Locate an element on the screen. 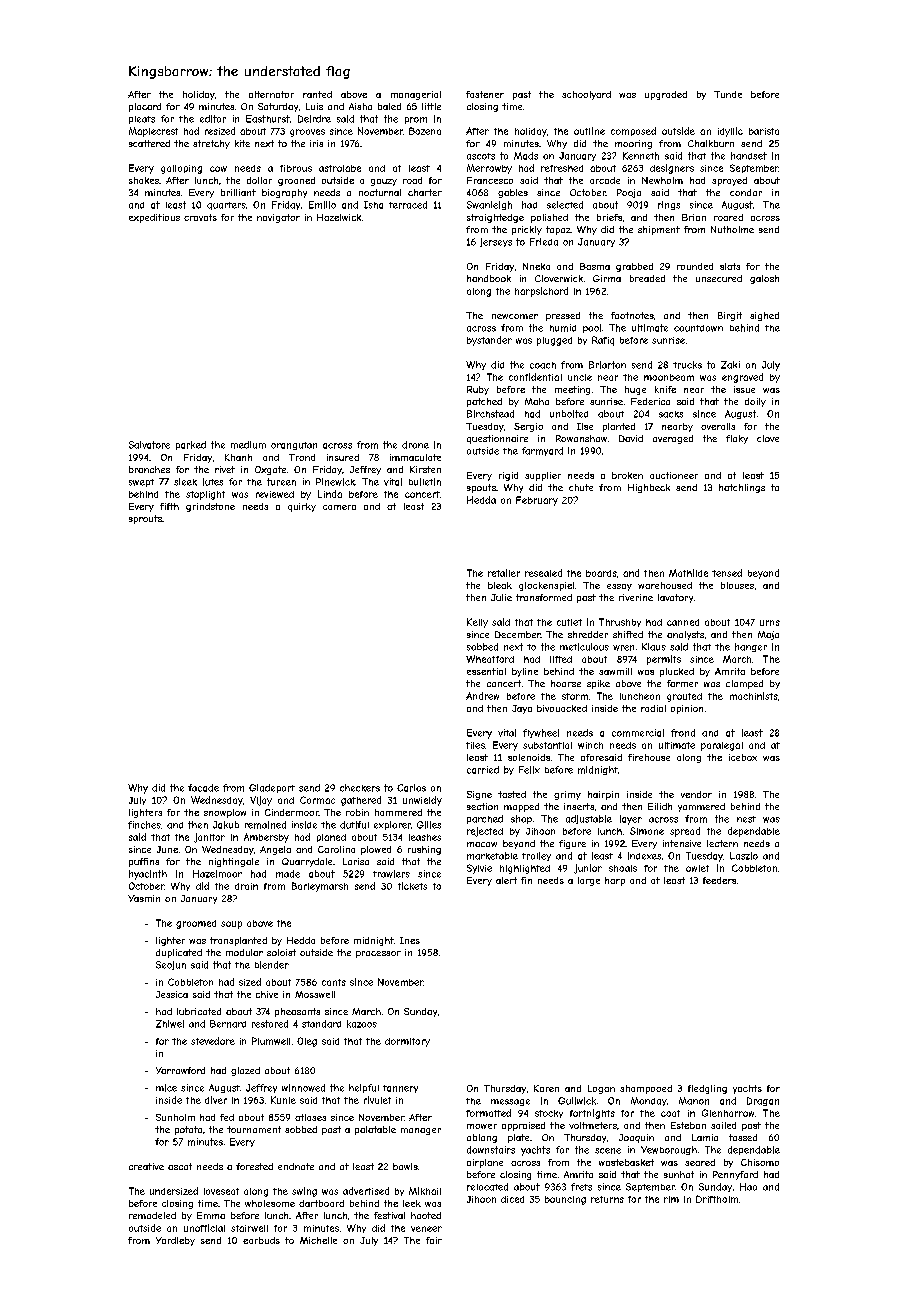 The height and width of the screenshot is (1316, 908). Tunde is located at coordinates (728, 94).
